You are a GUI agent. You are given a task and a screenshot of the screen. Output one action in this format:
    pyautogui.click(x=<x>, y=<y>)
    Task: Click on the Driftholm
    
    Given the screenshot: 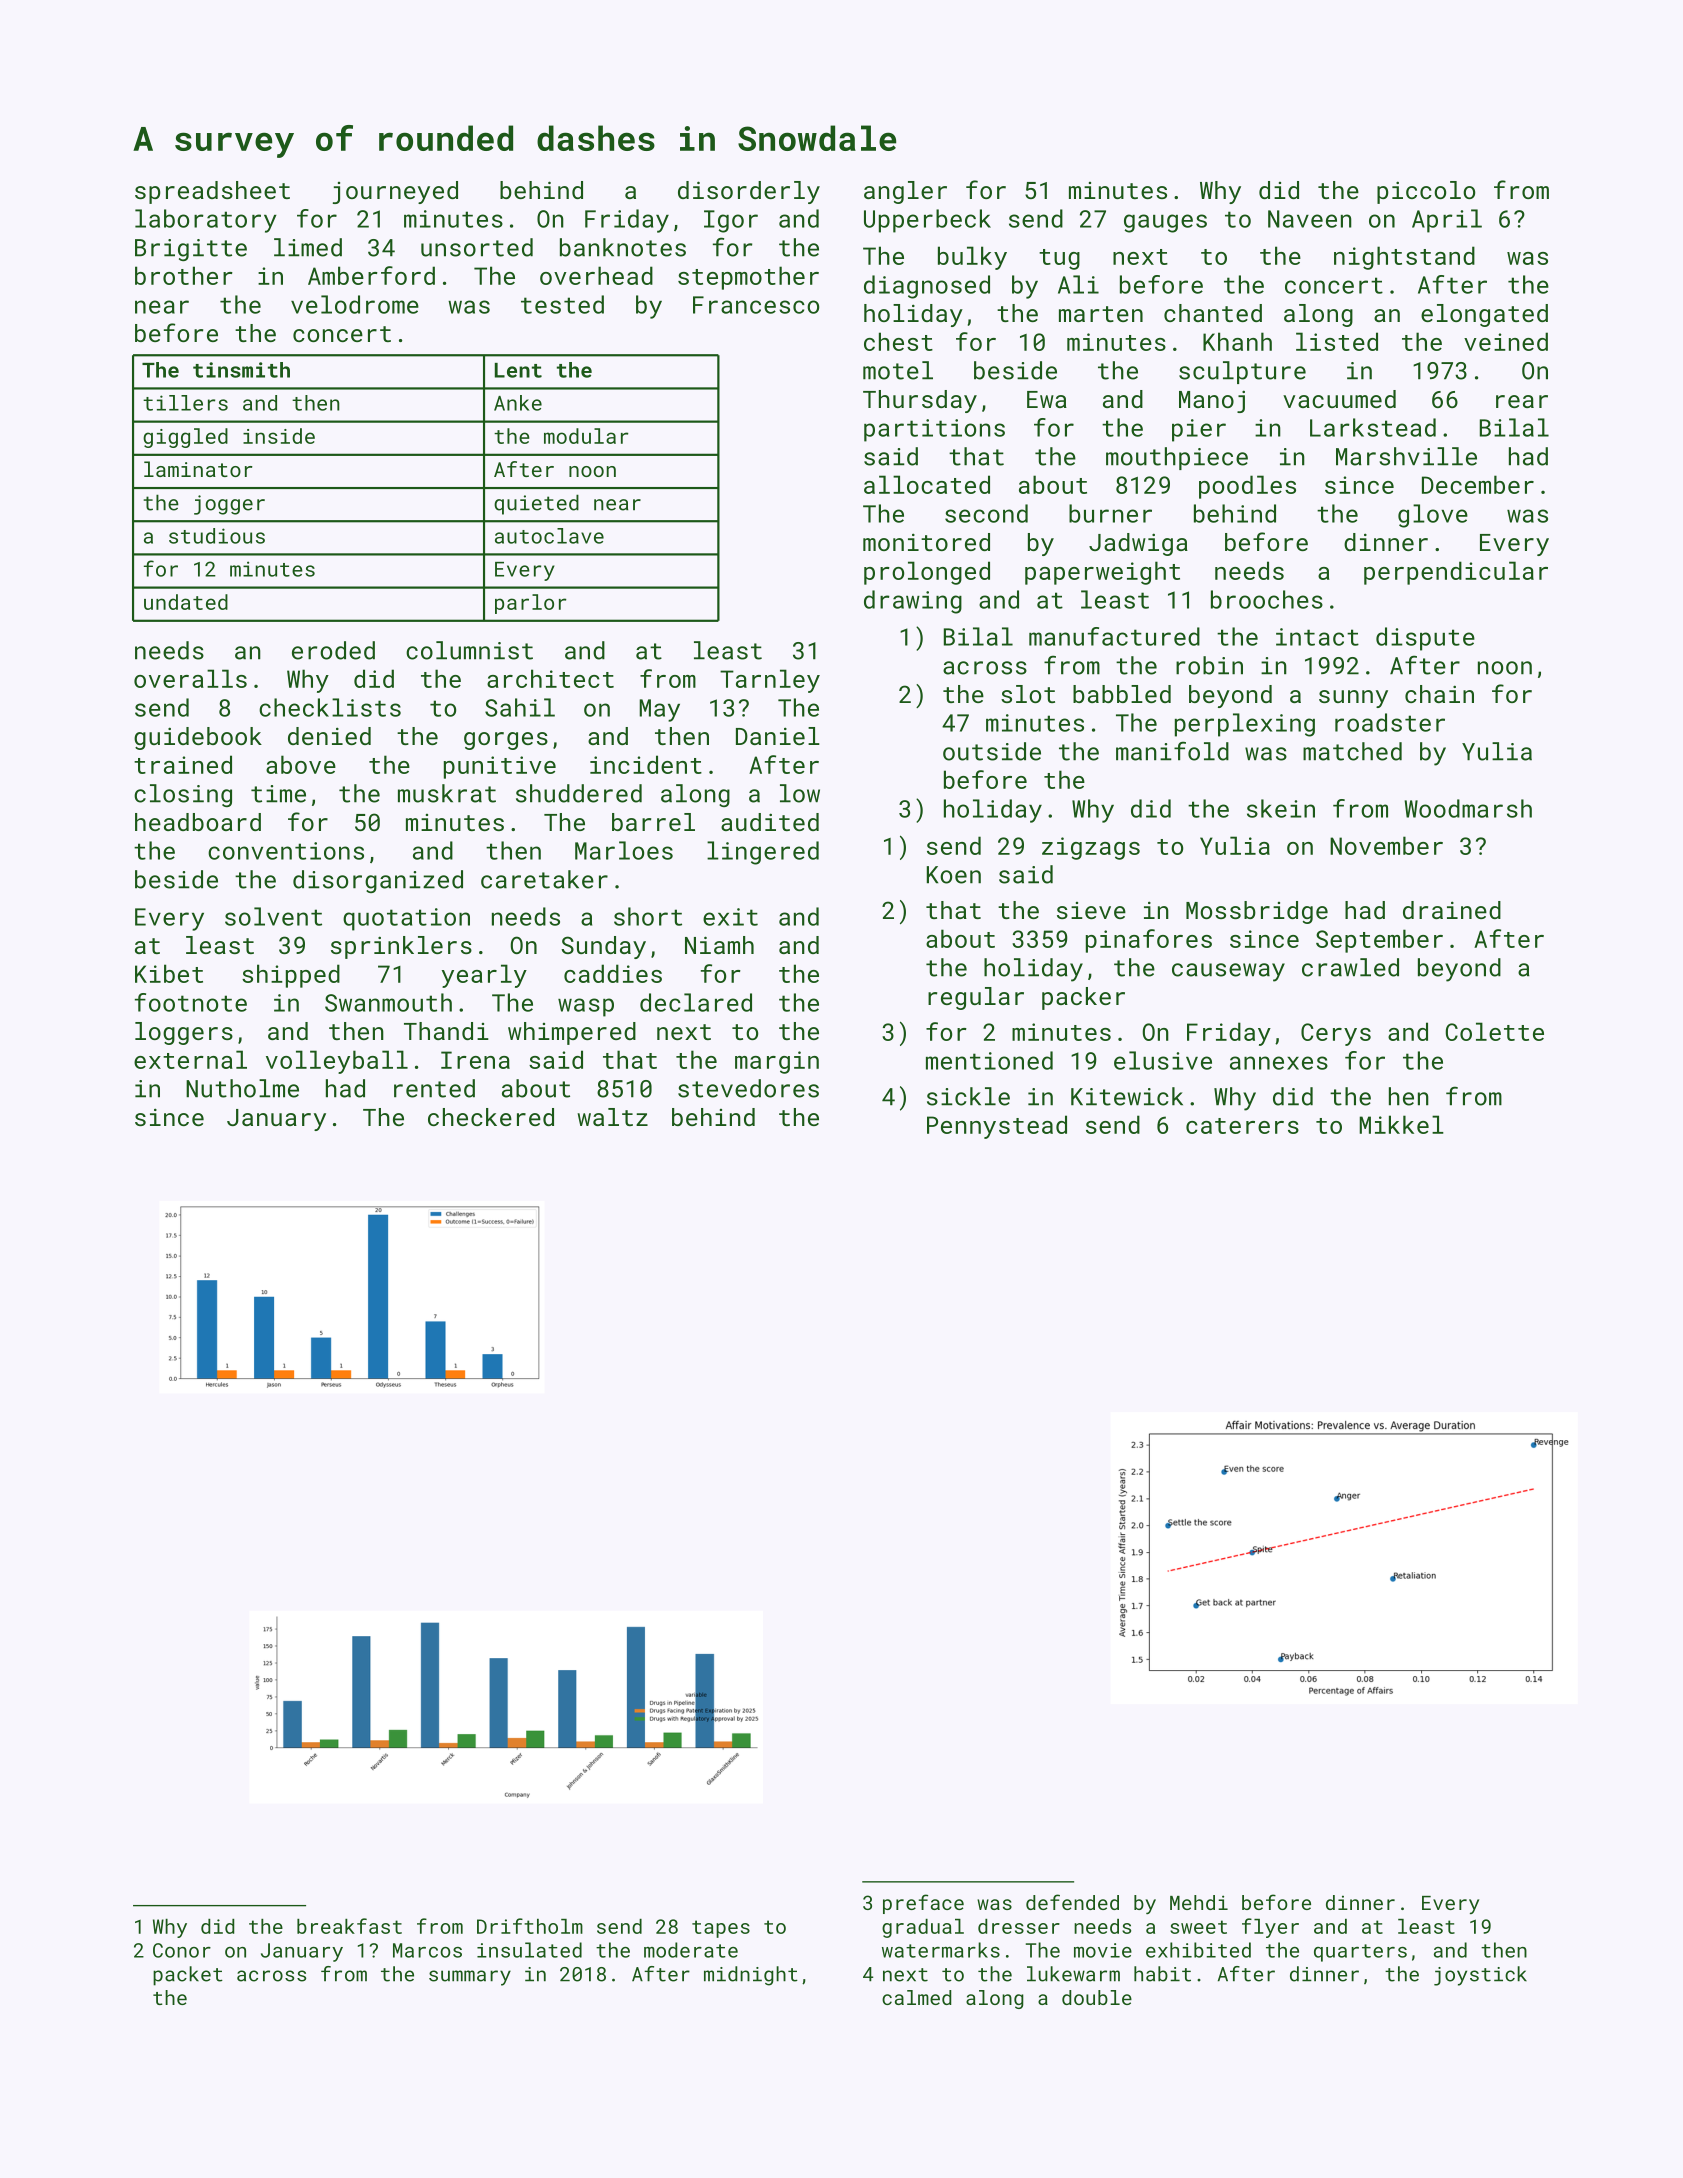 What is the action you would take?
    pyautogui.click(x=530, y=1926)
